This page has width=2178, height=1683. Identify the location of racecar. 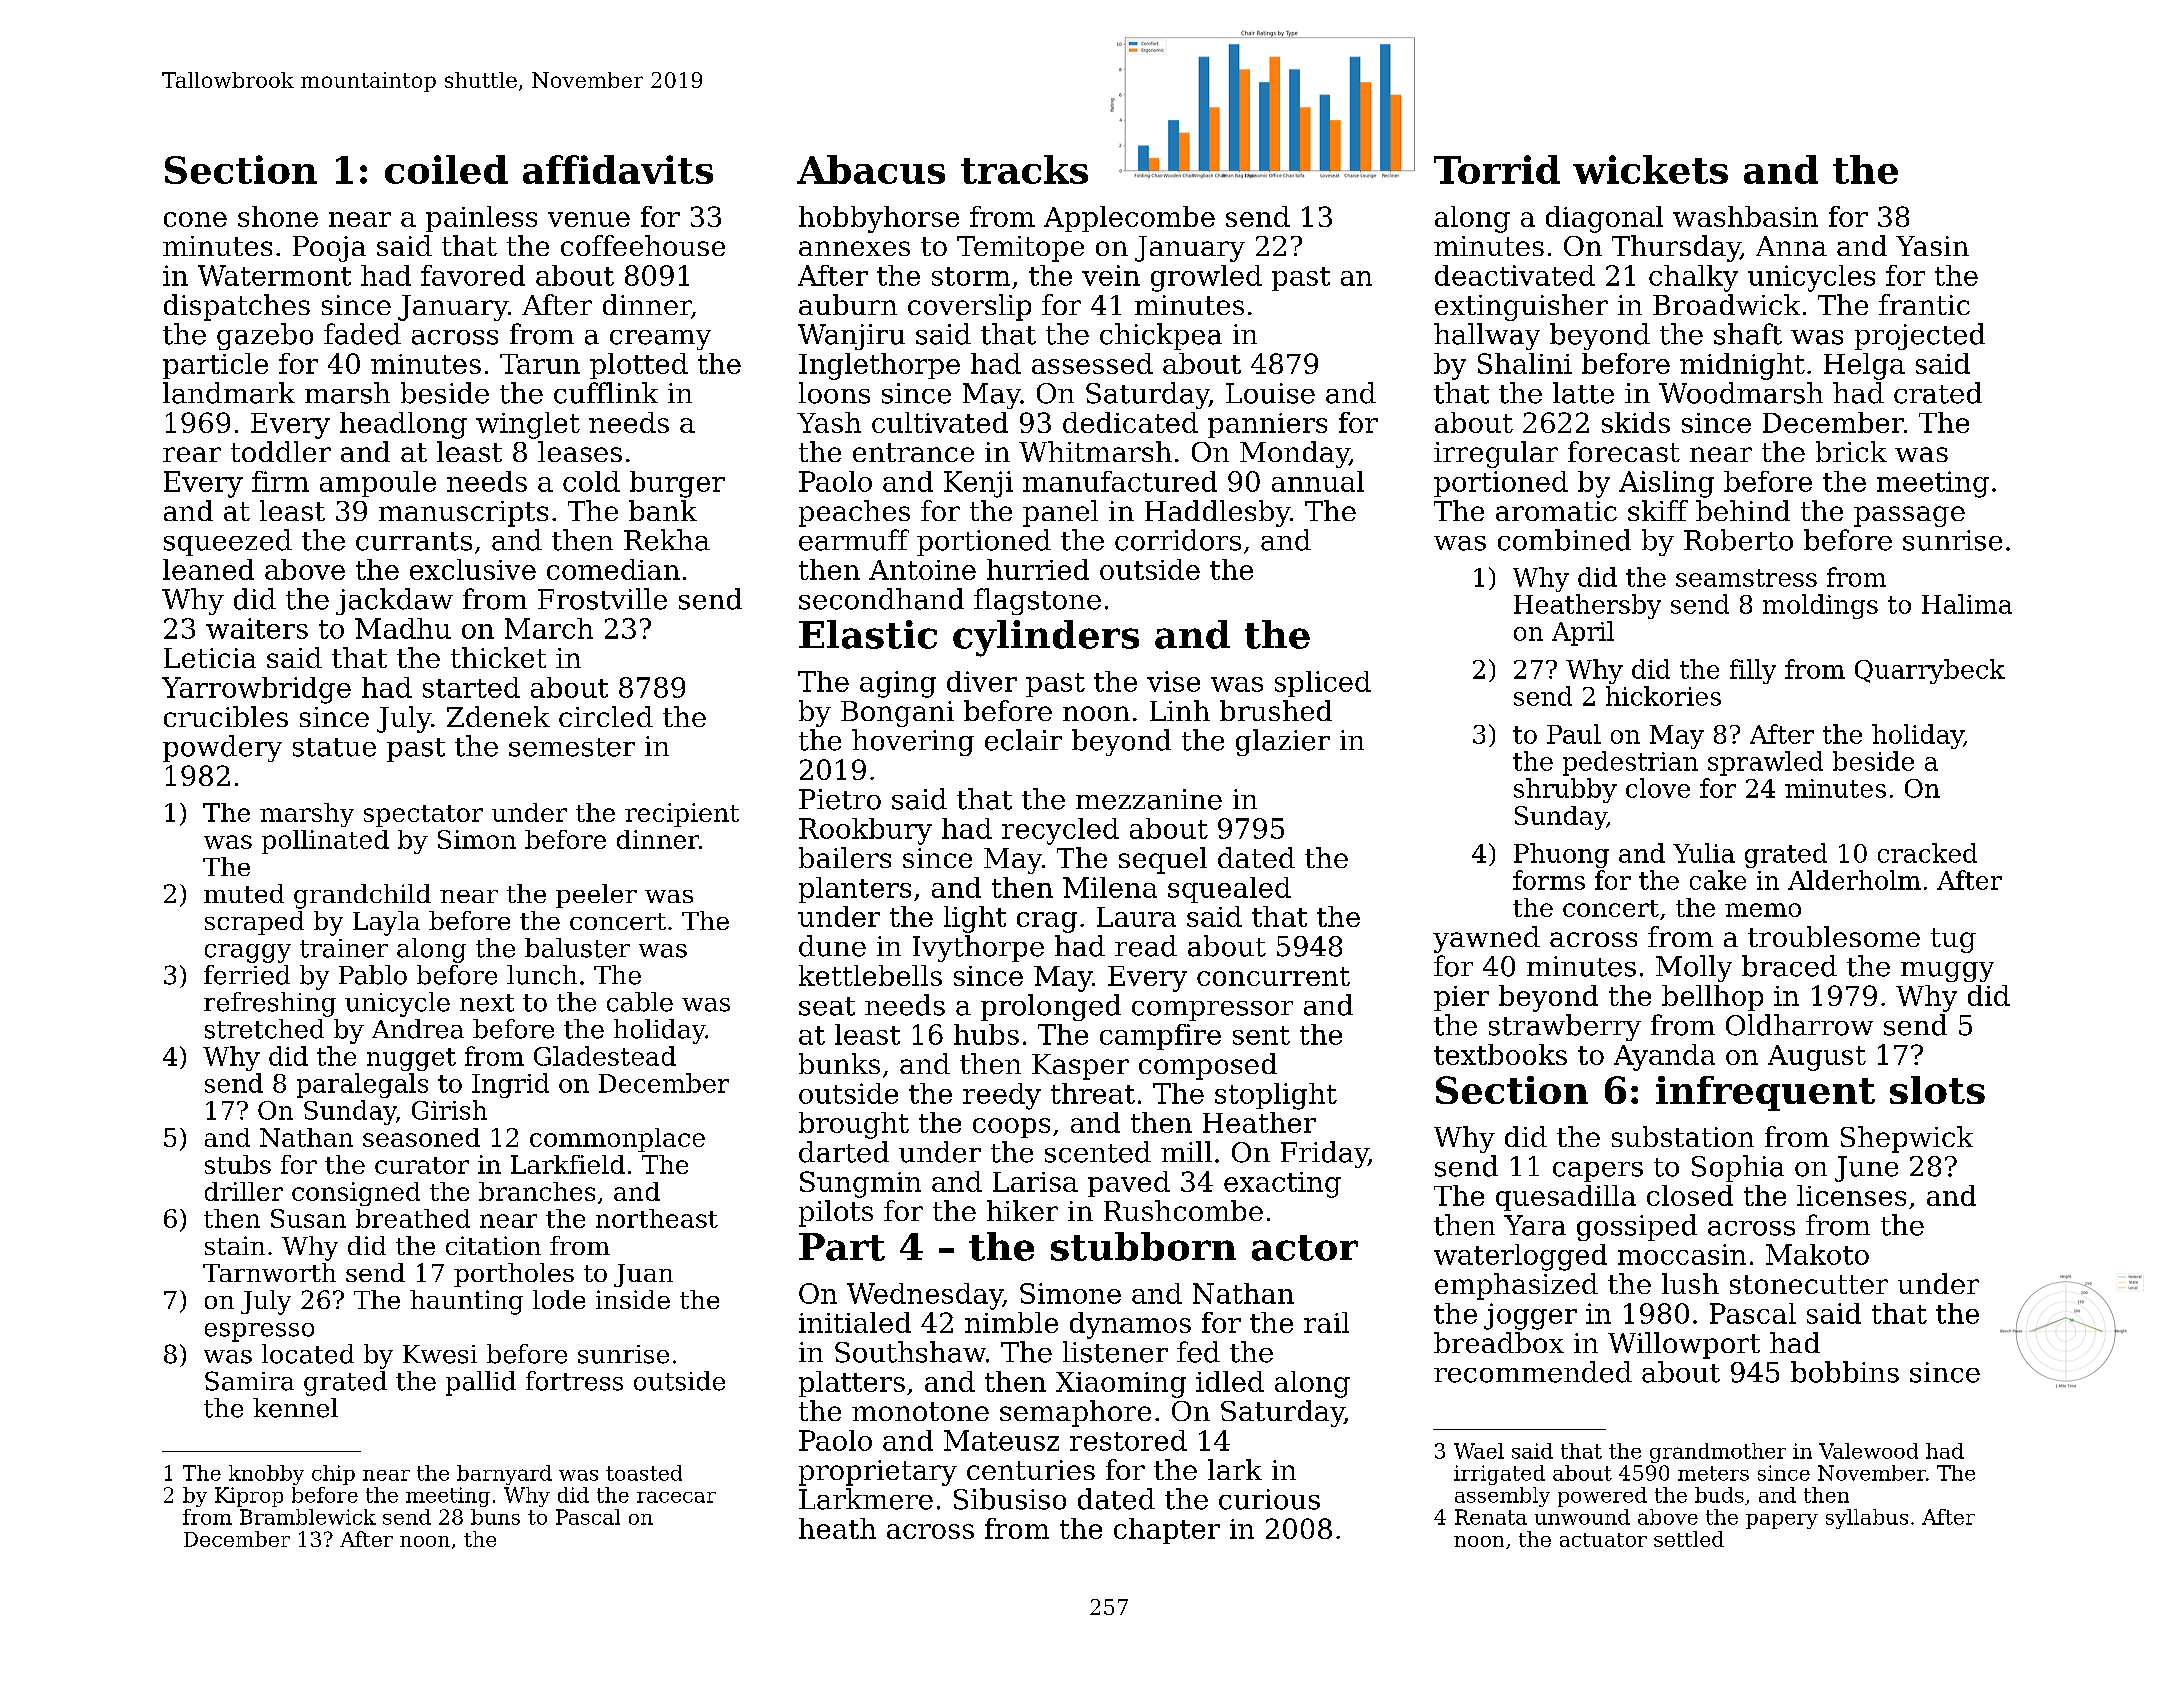
(676, 1497).
